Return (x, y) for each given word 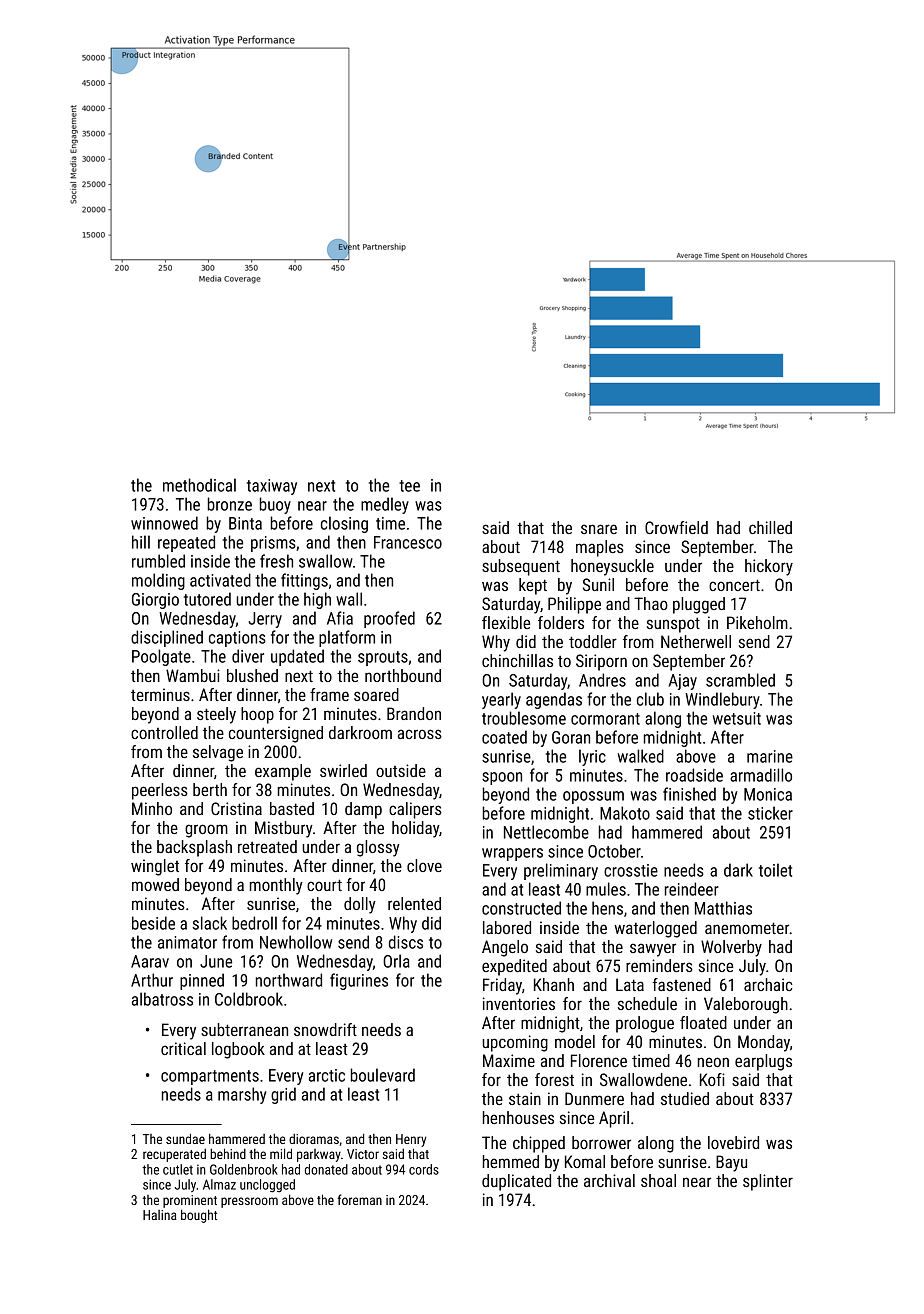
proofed (389, 619)
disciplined (167, 638)
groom (206, 831)
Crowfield (676, 527)
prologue (645, 1024)
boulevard (383, 1075)
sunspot (673, 625)
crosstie (631, 870)
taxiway (272, 487)
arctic (327, 1075)
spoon (502, 778)
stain (525, 1098)
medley (385, 505)
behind (228, 1153)
